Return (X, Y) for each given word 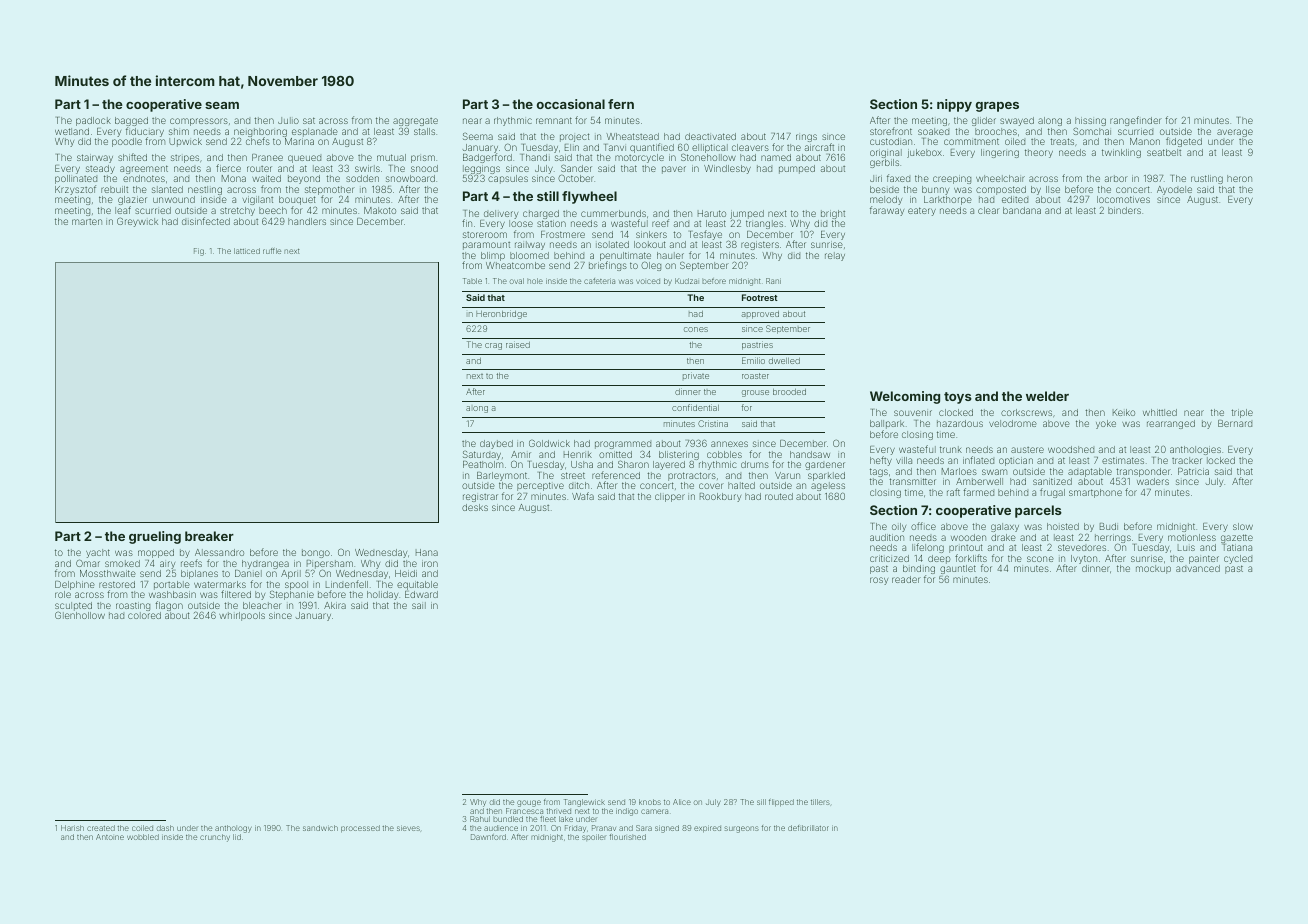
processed (360, 829)
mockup (1153, 569)
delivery (501, 214)
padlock (93, 121)
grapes (997, 107)
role (63, 594)
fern (621, 104)
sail (419, 605)
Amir (521, 454)
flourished (628, 837)
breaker (209, 536)
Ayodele (1174, 190)
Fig (199, 252)
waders (1153, 481)
